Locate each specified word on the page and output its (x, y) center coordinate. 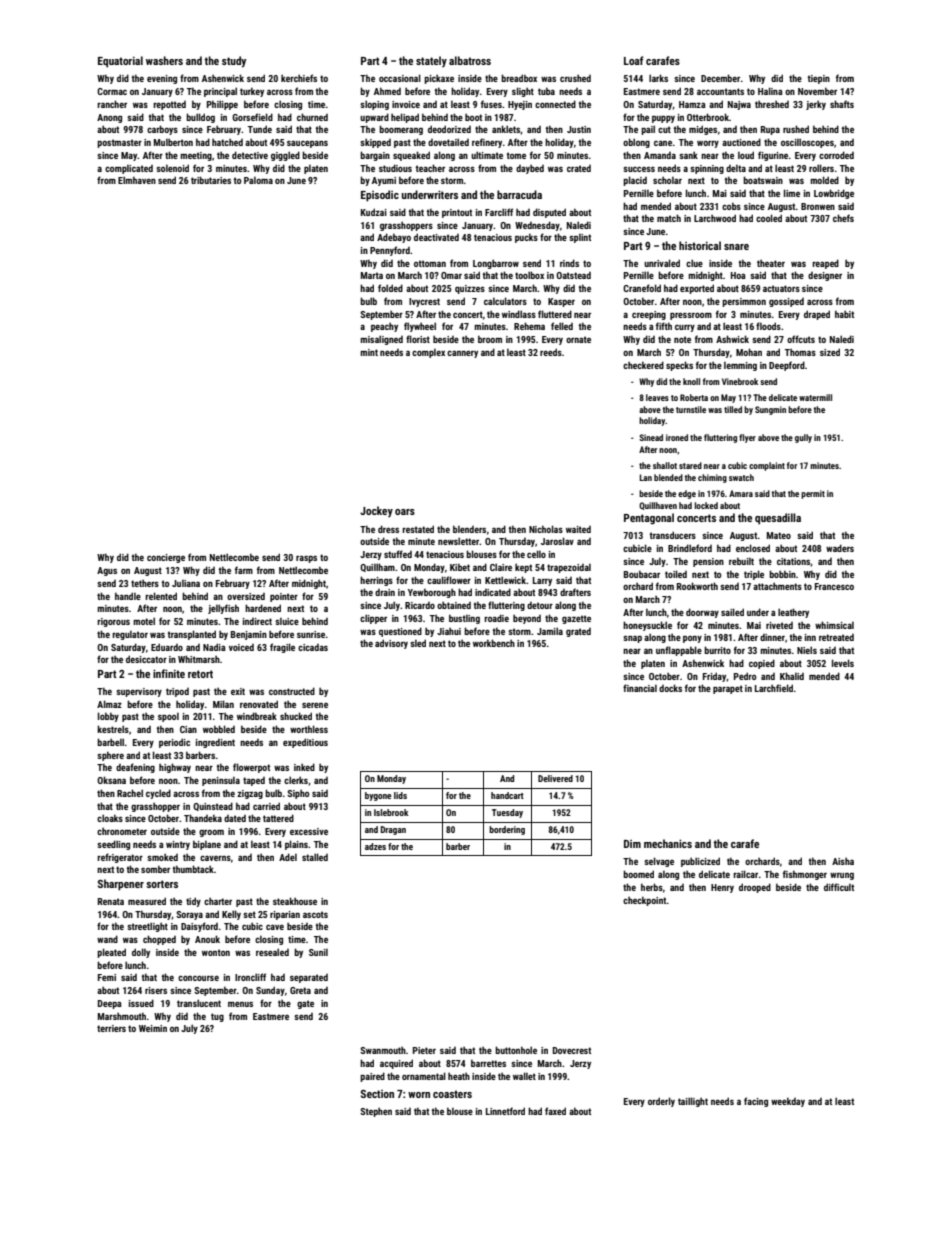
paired (372, 1077)
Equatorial (120, 62)
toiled (676, 574)
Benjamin (249, 635)
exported (697, 289)
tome (516, 155)
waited (578, 529)
